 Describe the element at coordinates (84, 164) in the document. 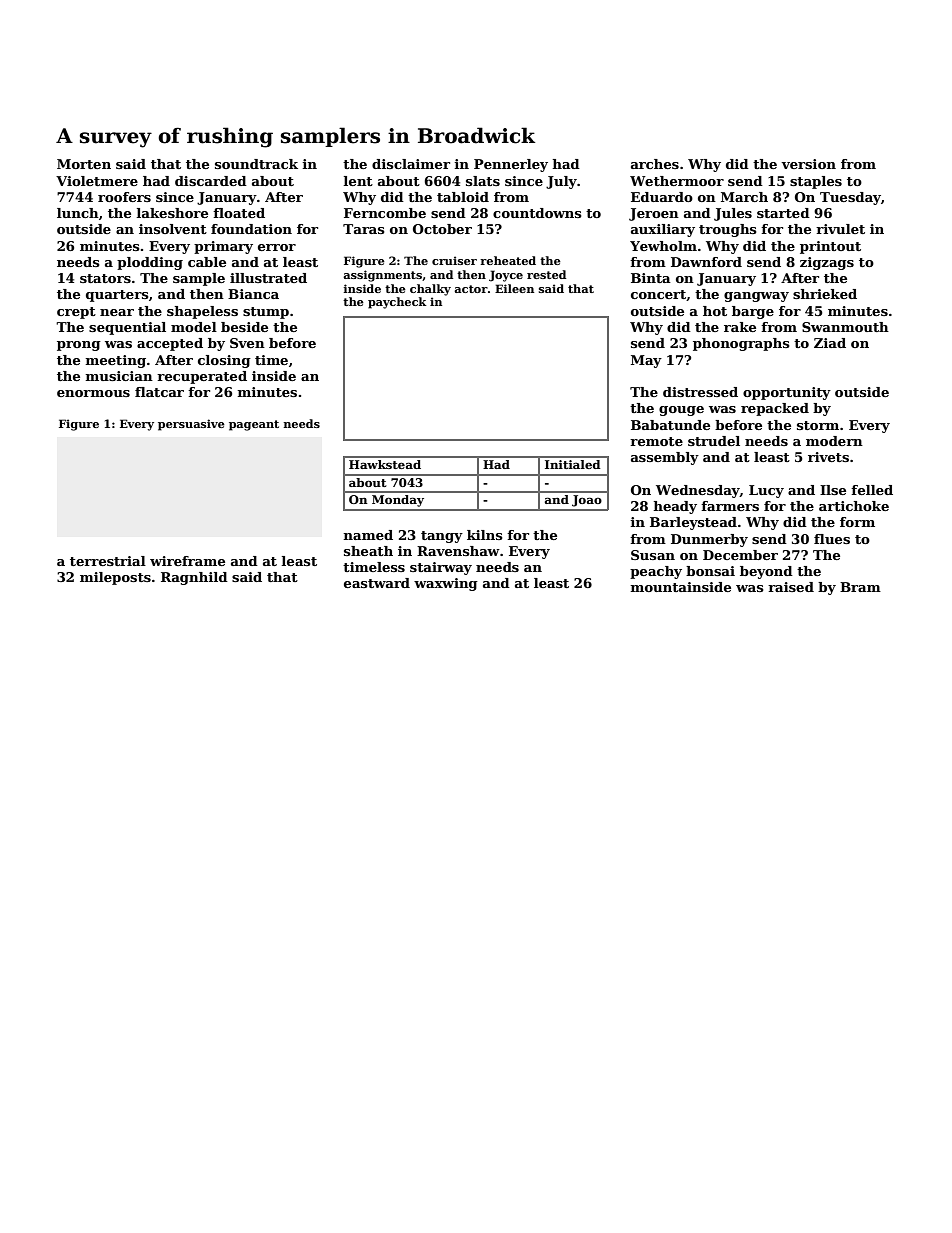

I see `Morten` at that location.
